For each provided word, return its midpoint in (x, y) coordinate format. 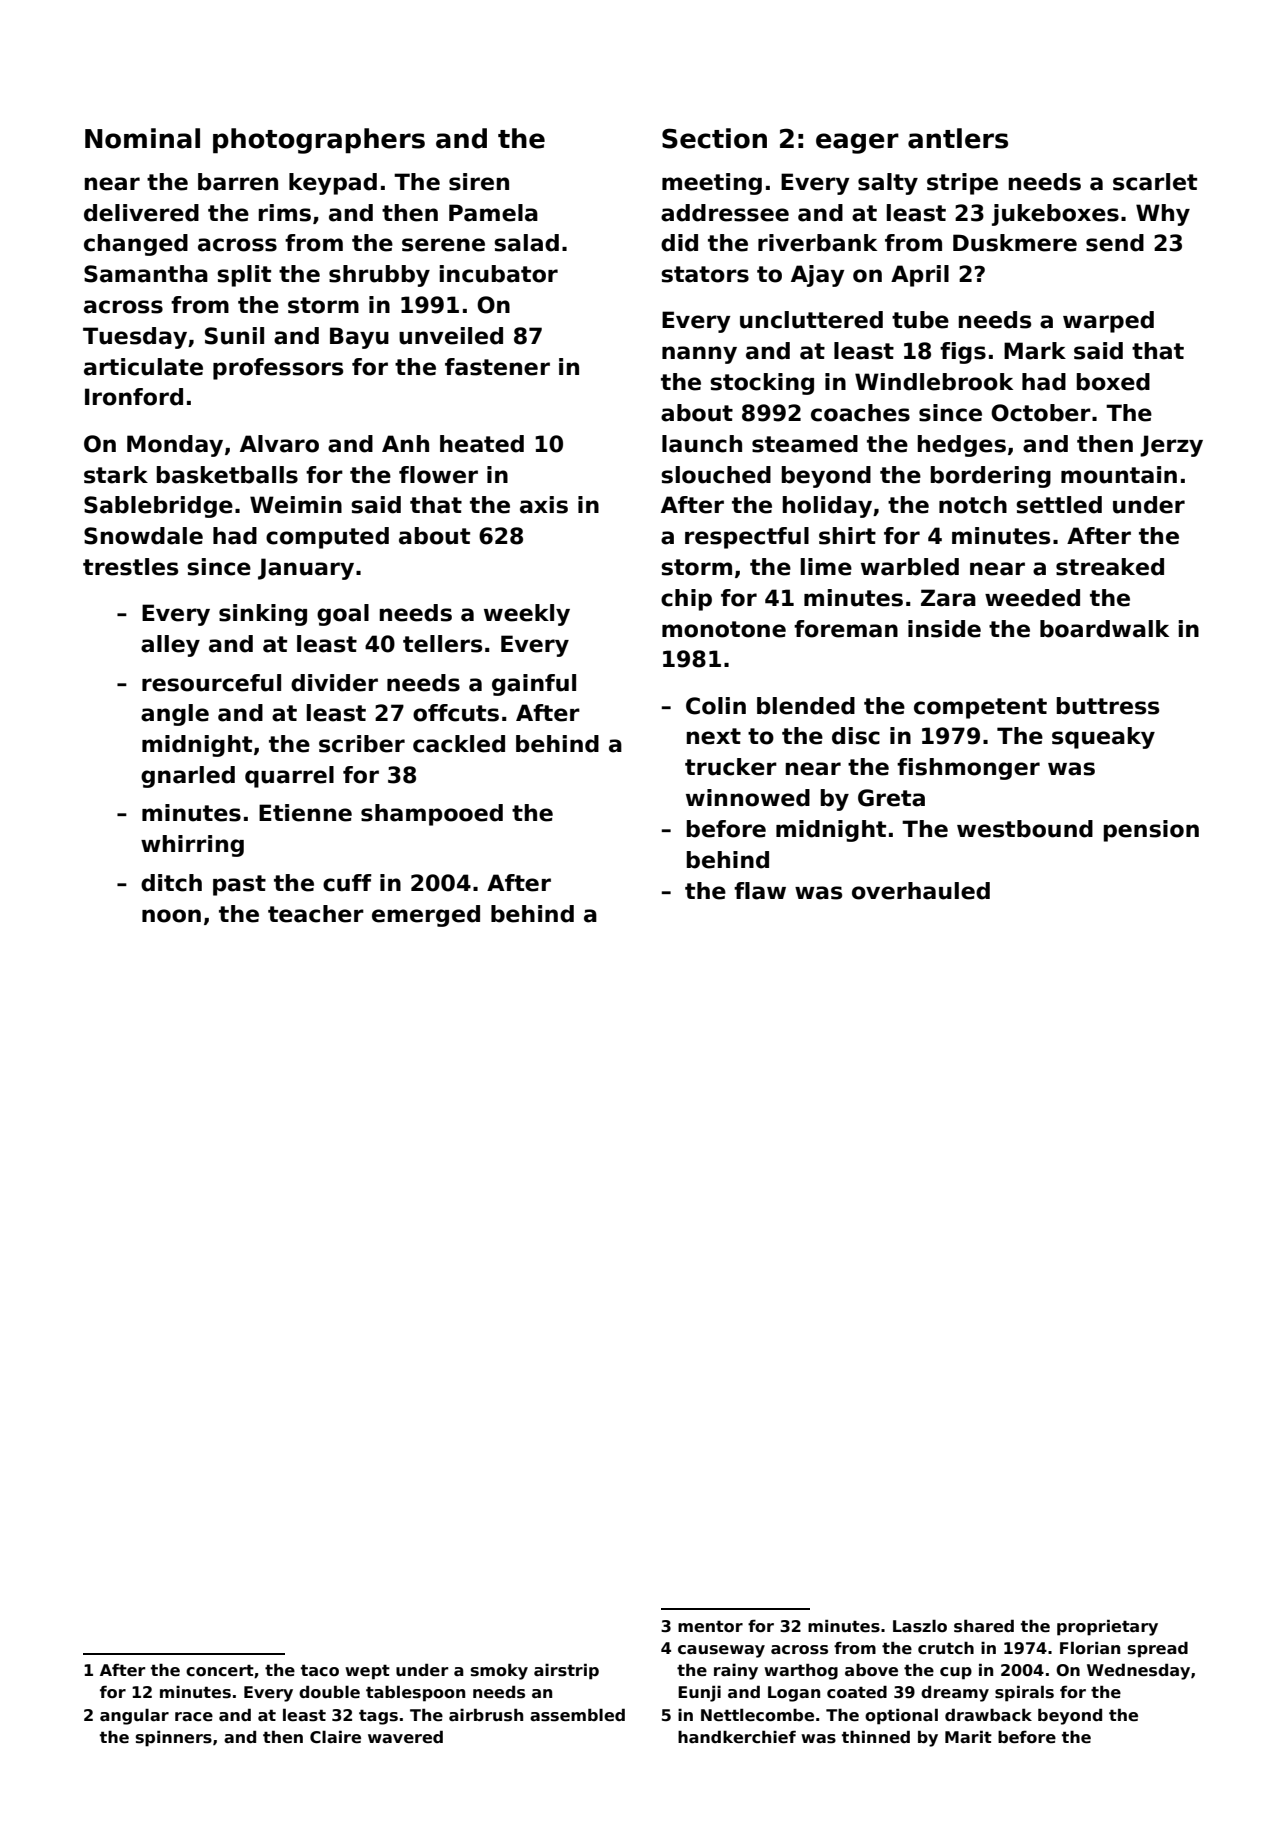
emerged (426, 916)
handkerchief (737, 1737)
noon (171, 916)
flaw (760, 891)
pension (1151, 831)
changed (136, 245)
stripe (962, 184)
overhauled (921, 891)
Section (714, 138)
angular (134, 1717)
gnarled (188, 777)
